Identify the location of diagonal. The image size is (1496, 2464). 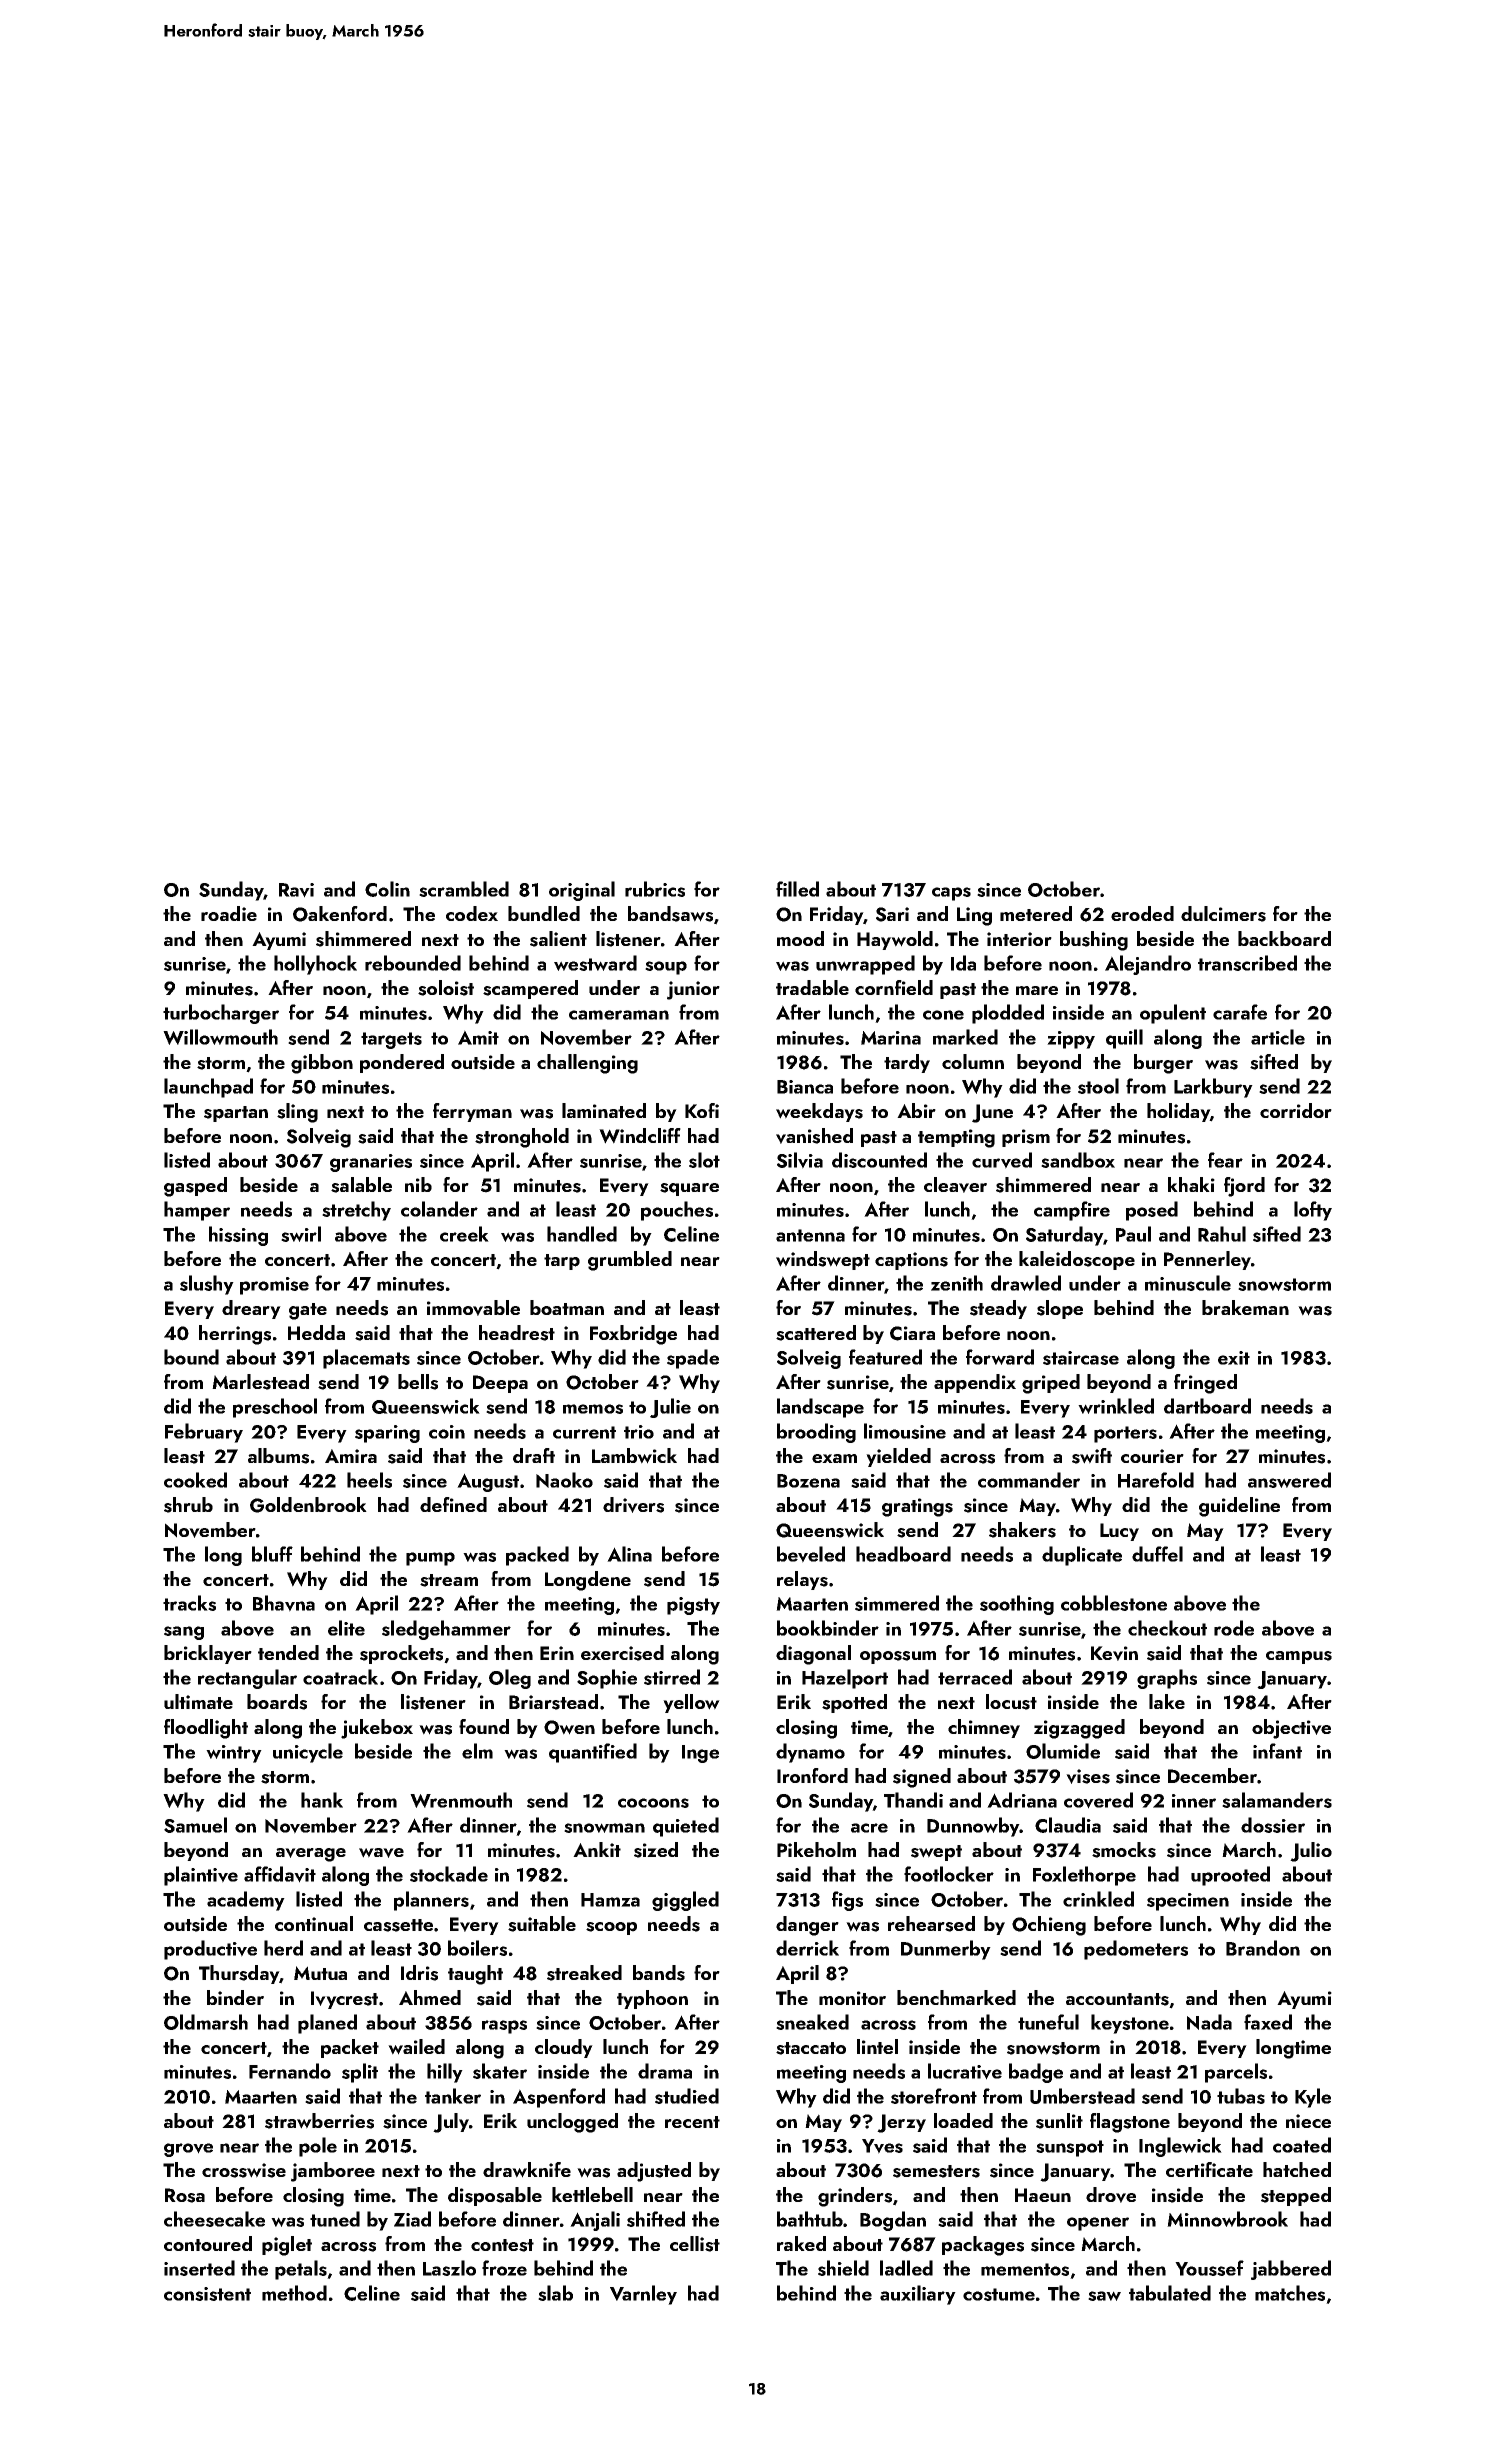
(813, 1655).
